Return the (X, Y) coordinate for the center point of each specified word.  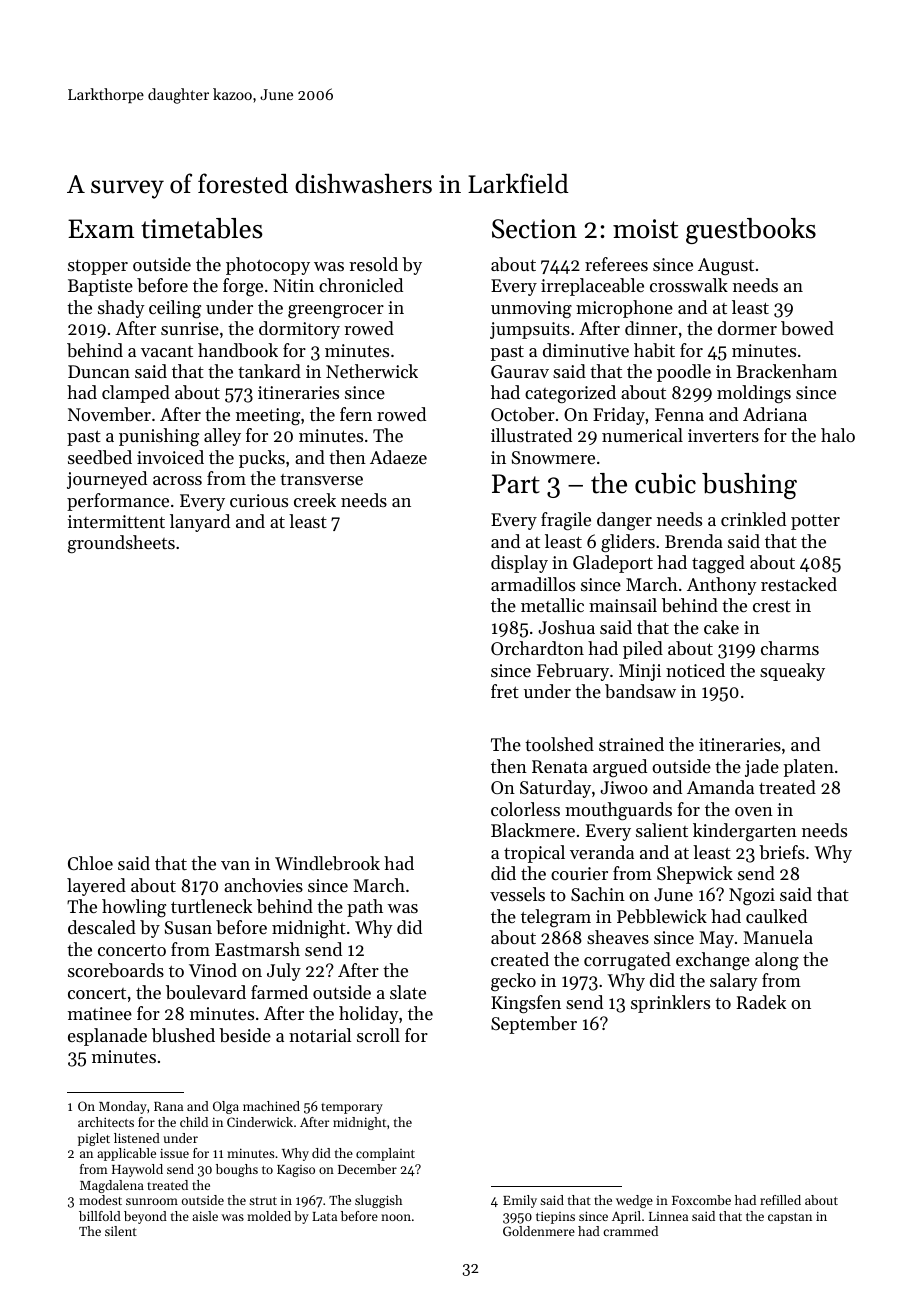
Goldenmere (539, 1231)
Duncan (99, 371)
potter (815, 522)
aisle (205, 1216)
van (235, 865)
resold (373, 264)
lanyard (200, 523)
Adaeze (398, 457)
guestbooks (751, 231)
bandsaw (640, 691)
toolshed (559, 744)
